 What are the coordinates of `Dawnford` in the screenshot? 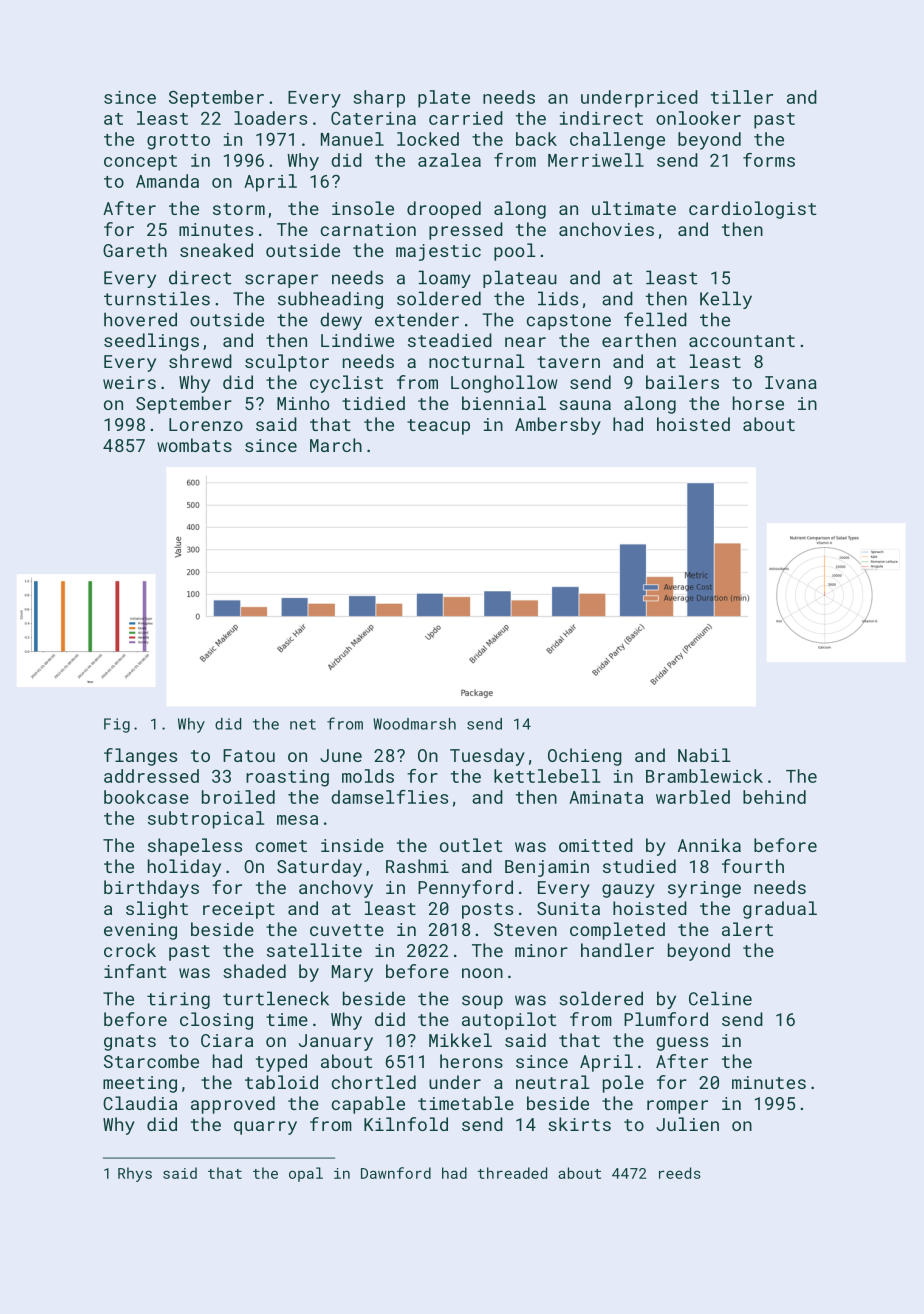 It's located at (396, 1173).
